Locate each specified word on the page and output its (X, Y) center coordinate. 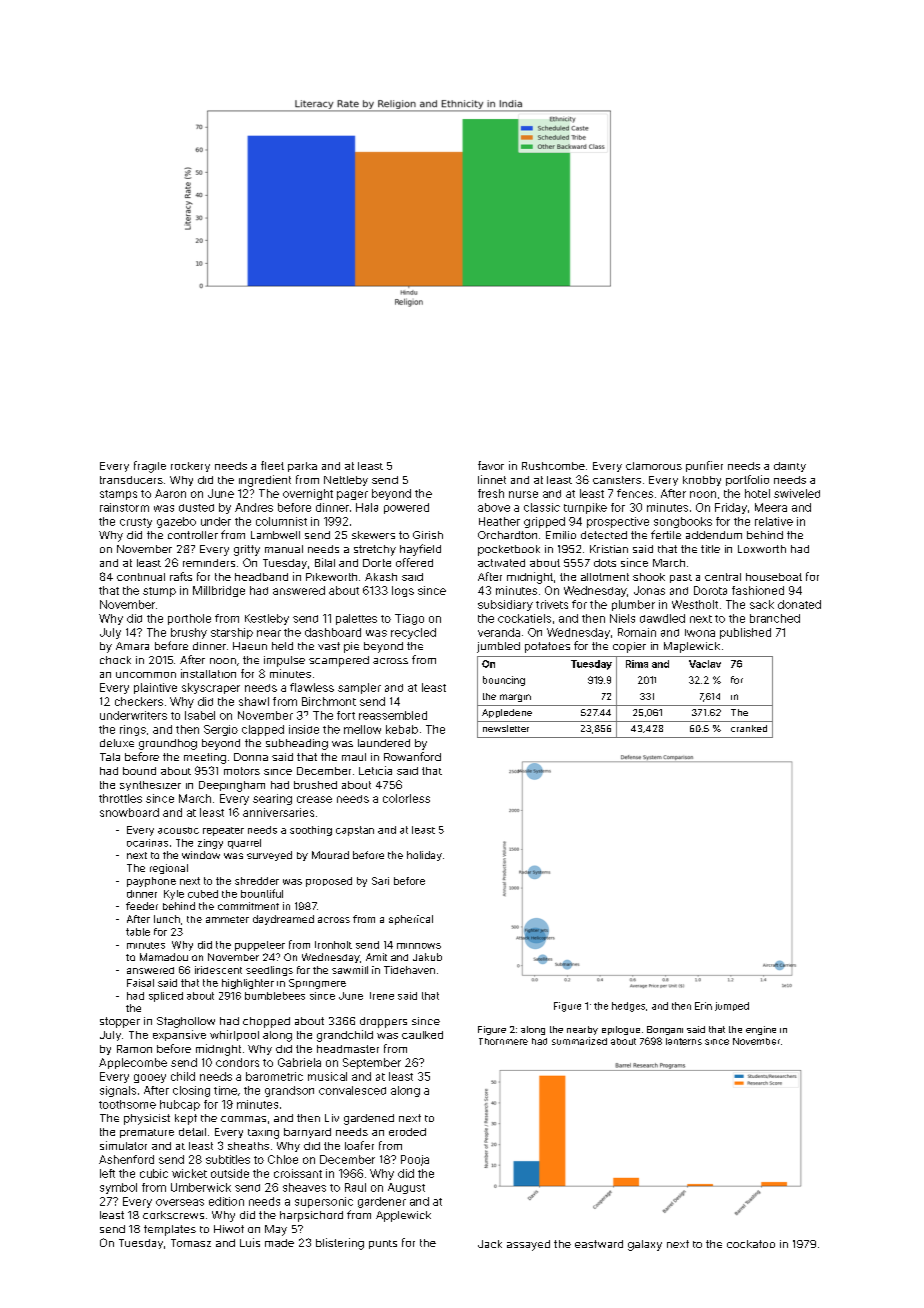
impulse (284, 661)
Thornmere (503, 1041)
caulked (422, 1035)
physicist (147, 1119)
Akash (381, 577)
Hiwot (229, 1229)
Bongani (665, 1030)
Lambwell (275, 535)
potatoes (547, 647)
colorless (406, 798)
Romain (637, 632)
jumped (732, 1006)
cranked (749, 728)
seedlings (269, 971)
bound (139, 771)
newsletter (506, 728)
